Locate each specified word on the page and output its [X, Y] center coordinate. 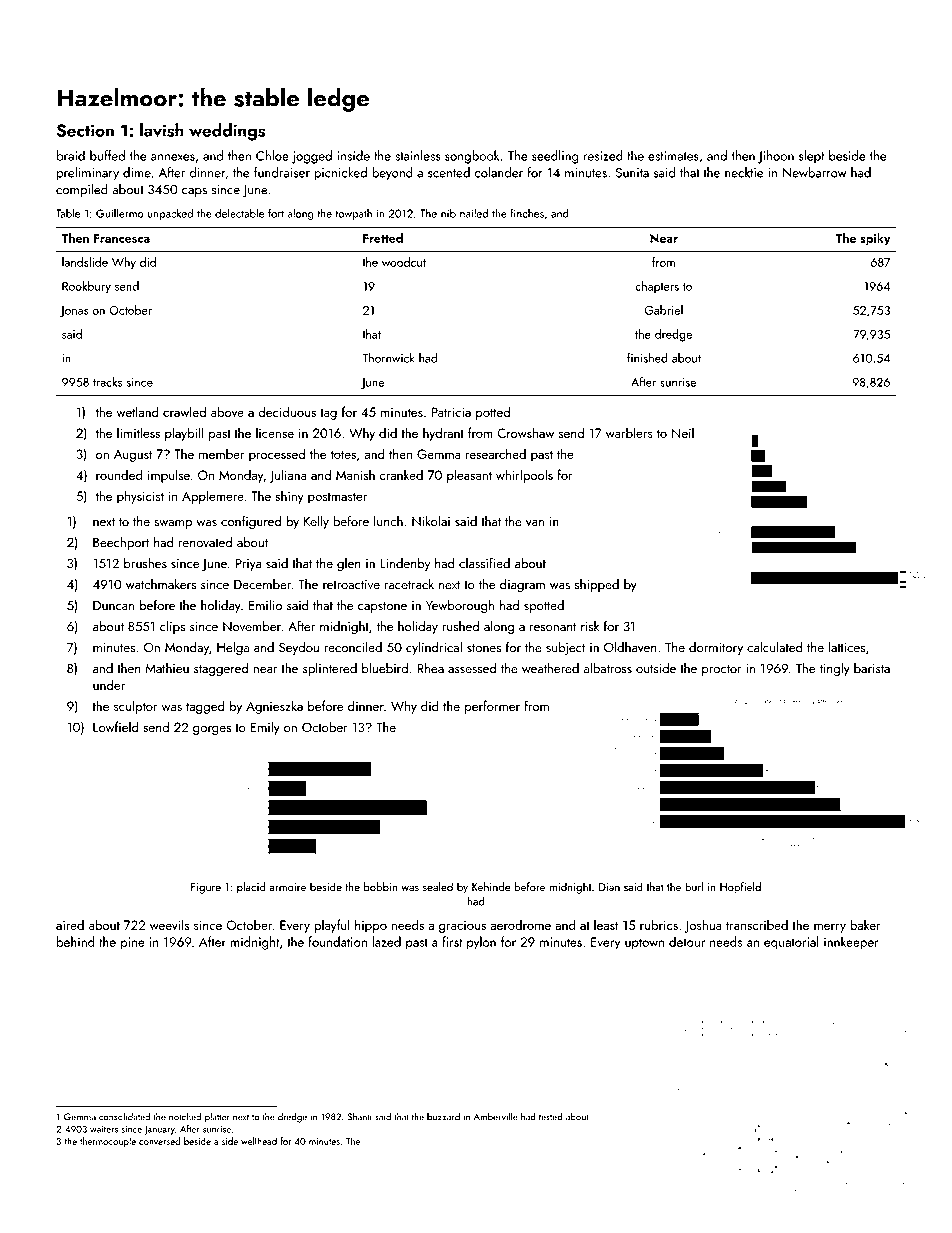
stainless [418, 155]
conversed [159, 1141]
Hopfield [740, 888]
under [109, 684]
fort [276, 213]
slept [811, 157]
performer [492, 707]
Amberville [496, 1117]
